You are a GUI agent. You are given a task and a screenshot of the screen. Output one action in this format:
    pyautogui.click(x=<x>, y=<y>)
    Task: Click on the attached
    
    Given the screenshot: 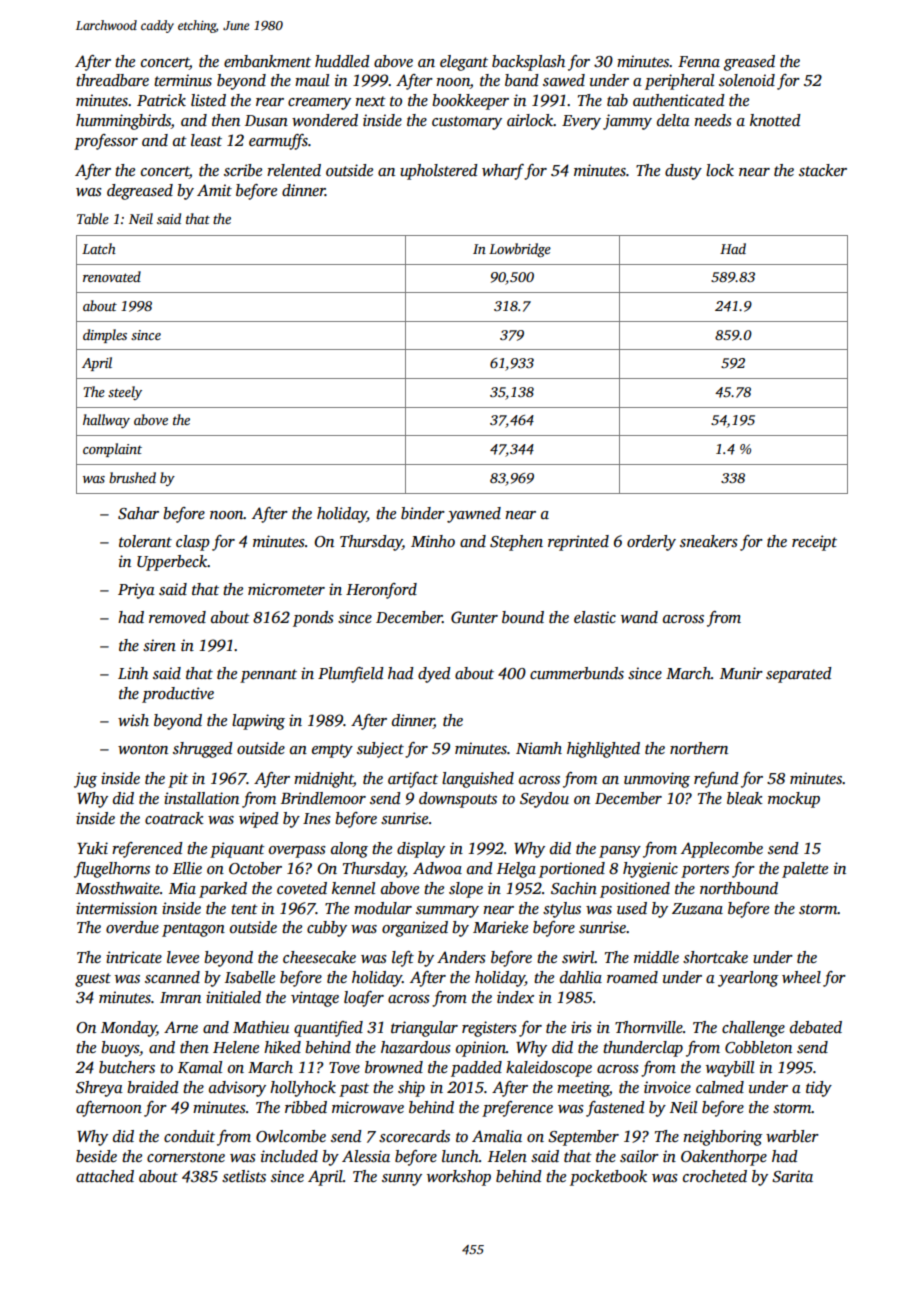 What is the action you would take?
    pyautogui.click(x=105, y=1176)
